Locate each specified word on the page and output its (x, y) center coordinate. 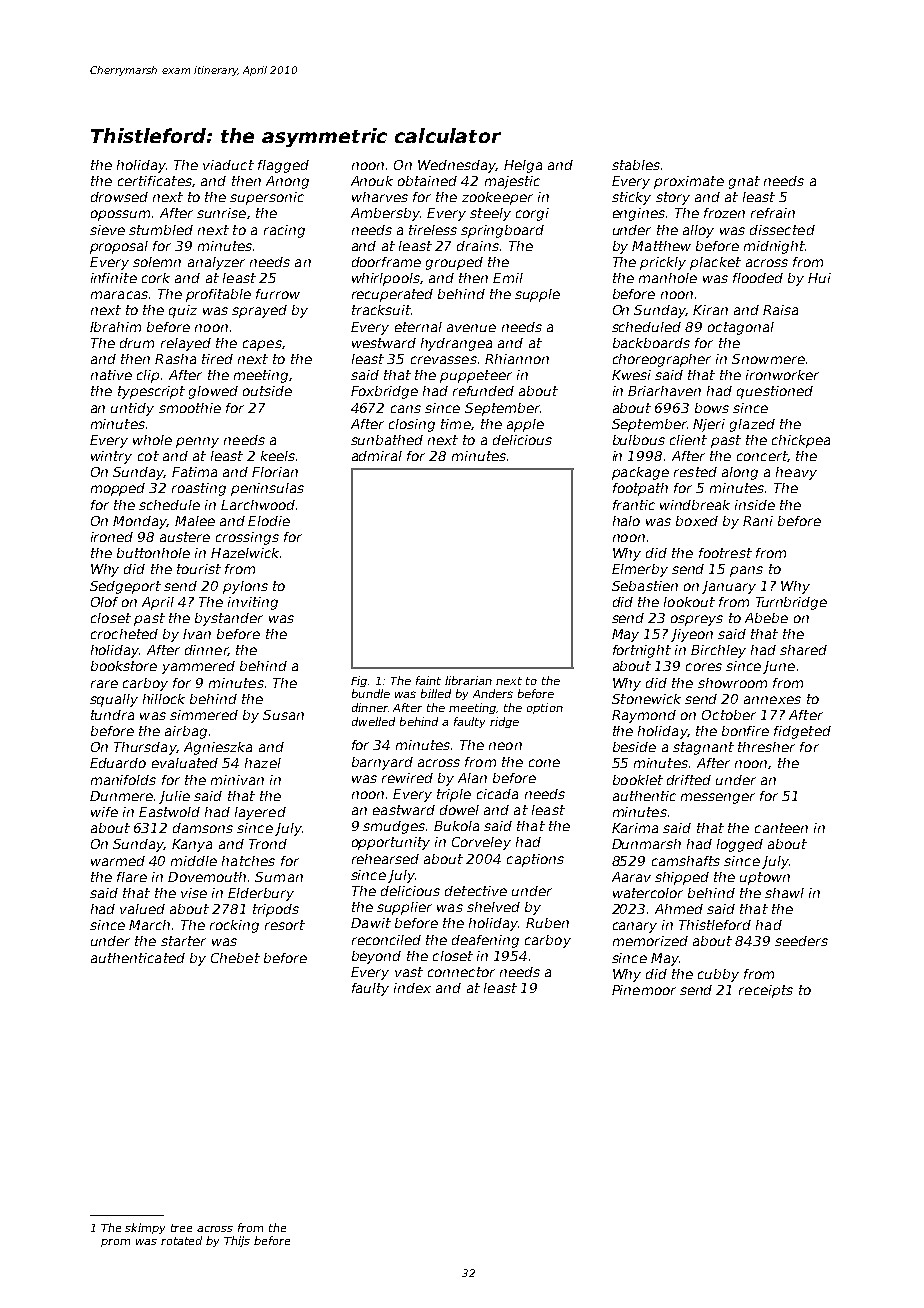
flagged (283, 166)
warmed (118, 861)
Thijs (237, 1241)
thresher (766, 747)
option (545, 708)
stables (636, 165)
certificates (155, 181)
